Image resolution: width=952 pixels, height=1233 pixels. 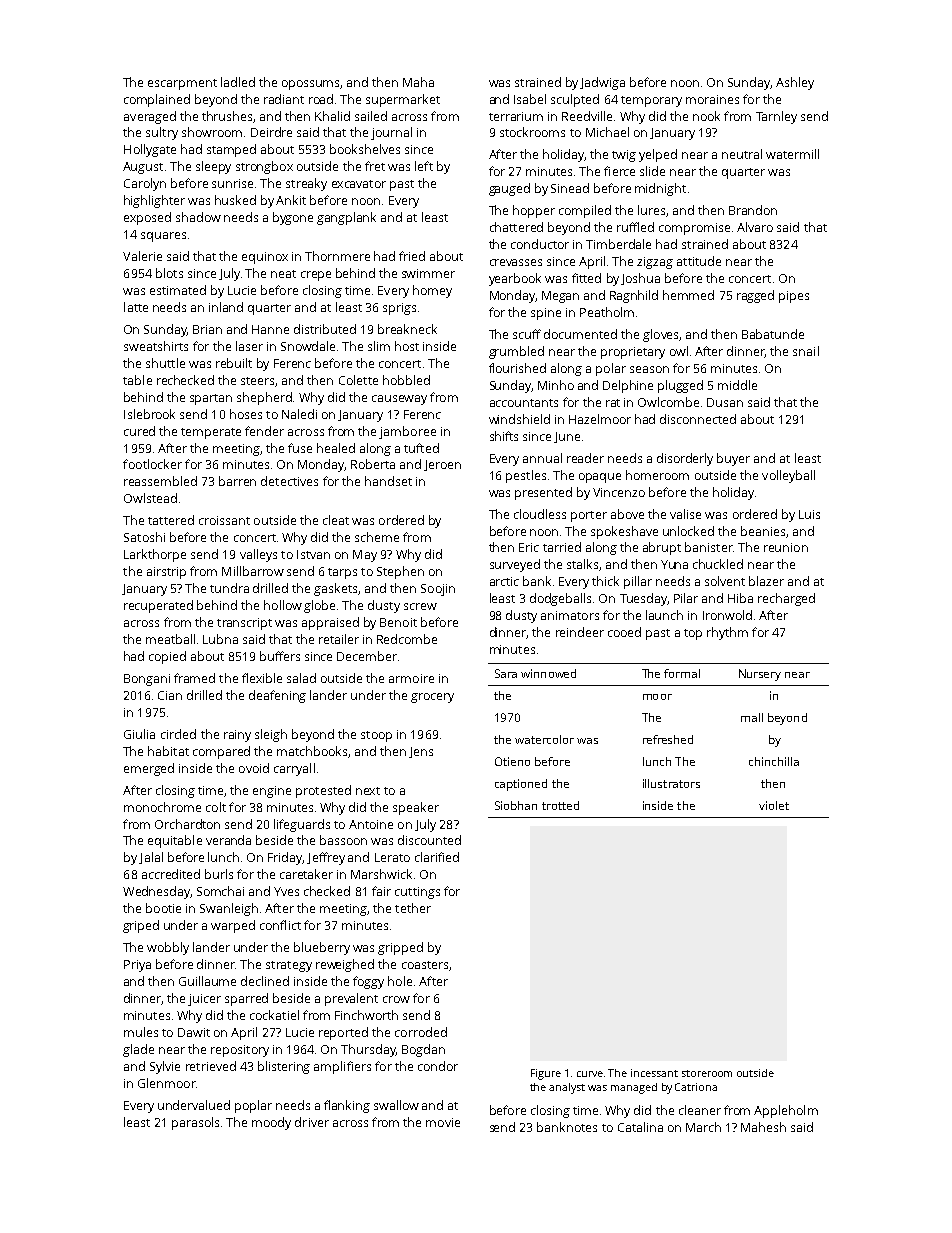 I want to click on tattered, so click(x=171, y=520).
